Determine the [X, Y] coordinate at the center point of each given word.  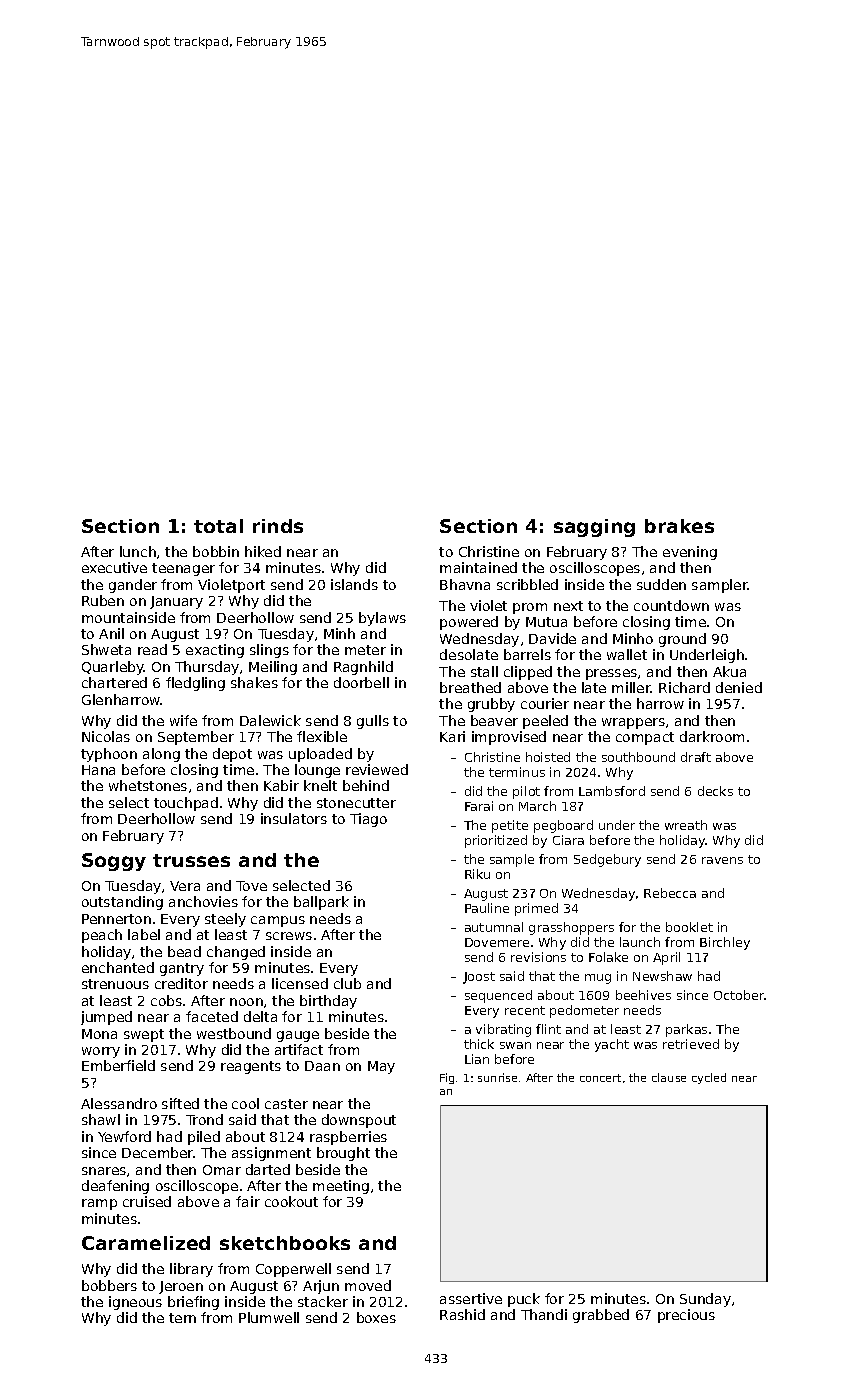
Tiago [368, 820]
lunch [138, 551]
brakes [679, 526]
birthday [328, 1002]
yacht [612, 1045]
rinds [278, 526]
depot [232, 755]
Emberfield [118, 1065]
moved [368, 1285]
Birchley [725, 943]
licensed [300, 983]
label [144, 934]
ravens [722, 860]
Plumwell [269, 1317]
